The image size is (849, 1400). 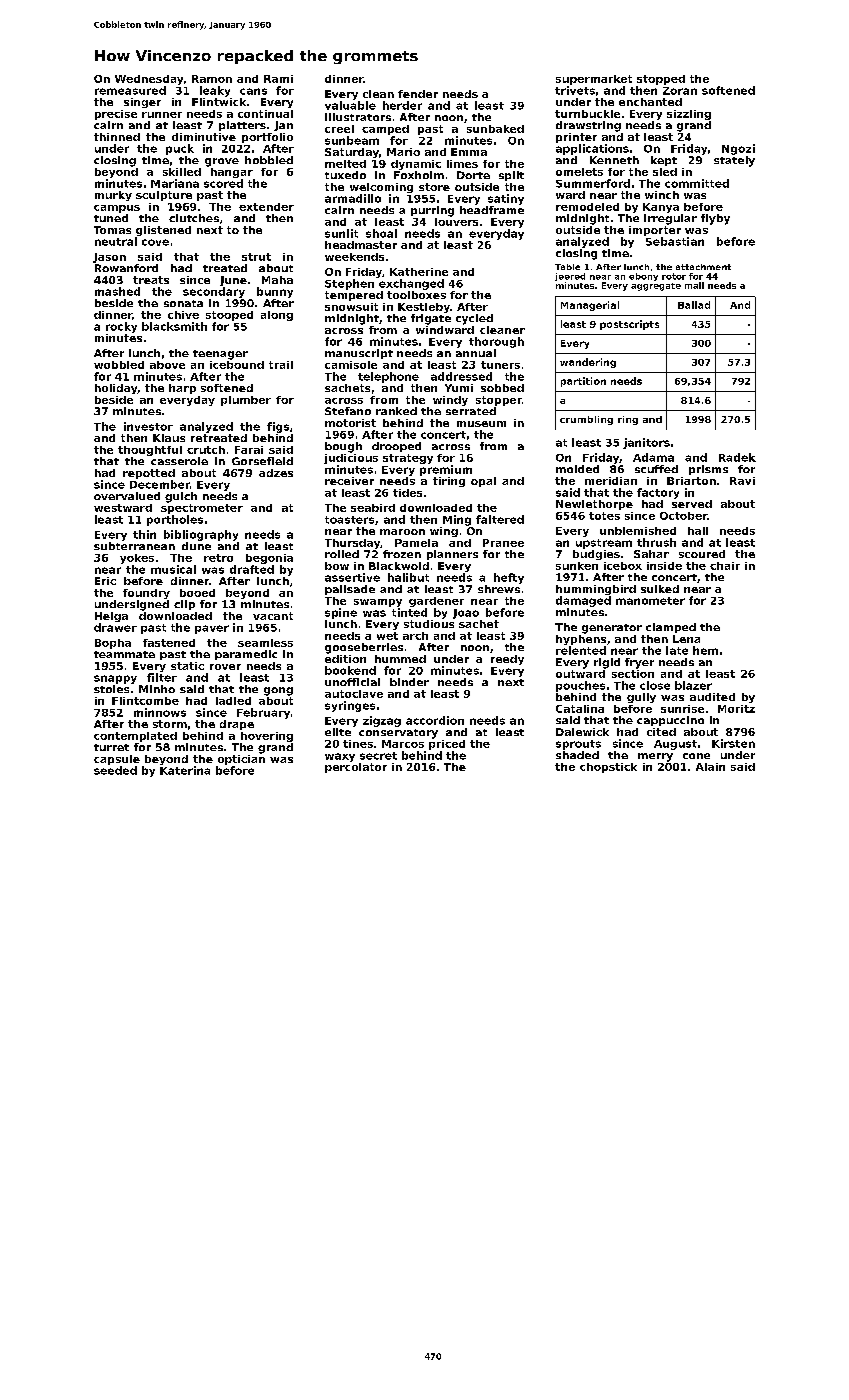 What do you see at coordinates (187, 666) in the document?
I see `static` at bounding box center [187, 666].
